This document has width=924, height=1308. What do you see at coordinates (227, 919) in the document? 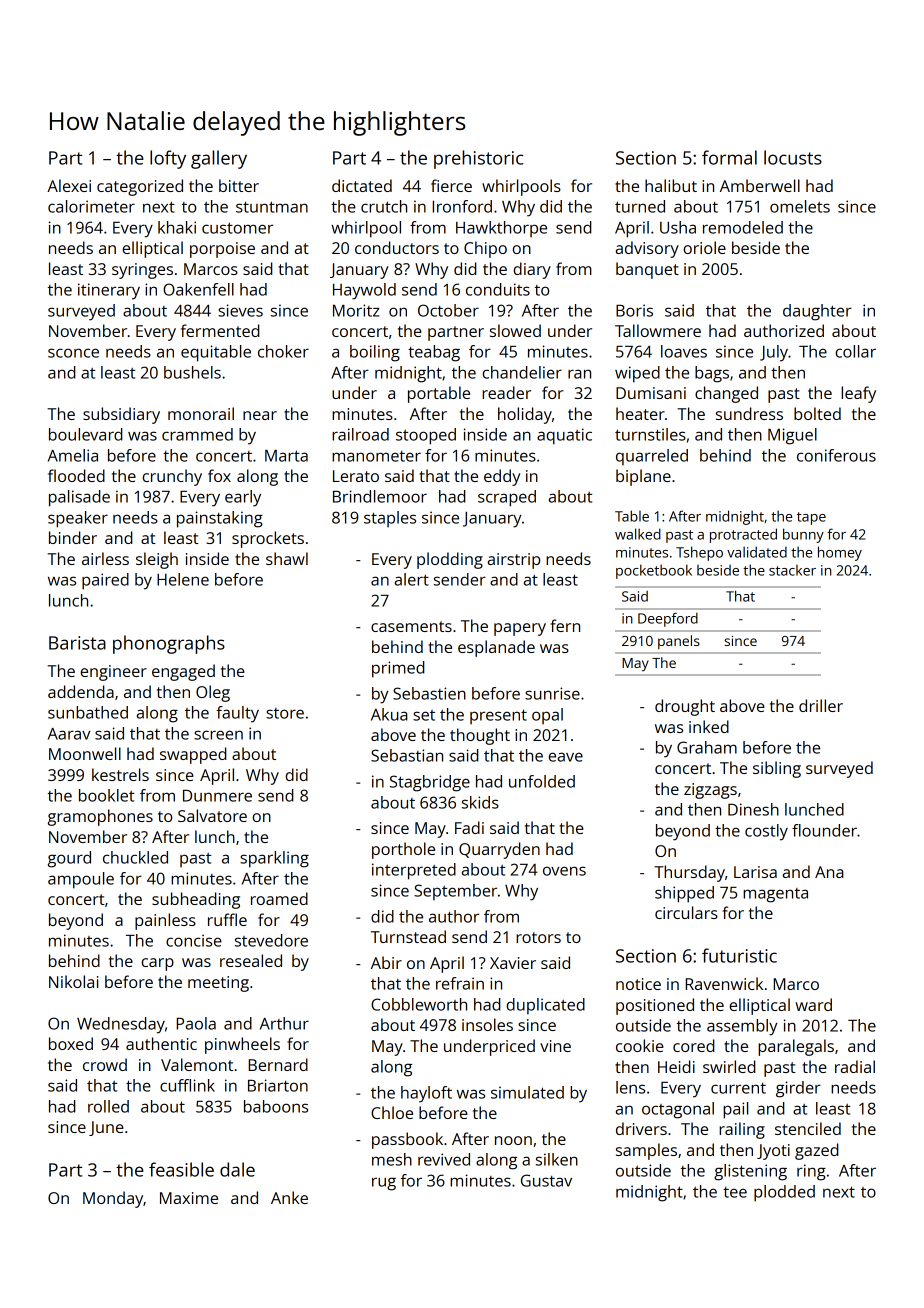
I see `ruffle` at bounding box center [227, 919].
